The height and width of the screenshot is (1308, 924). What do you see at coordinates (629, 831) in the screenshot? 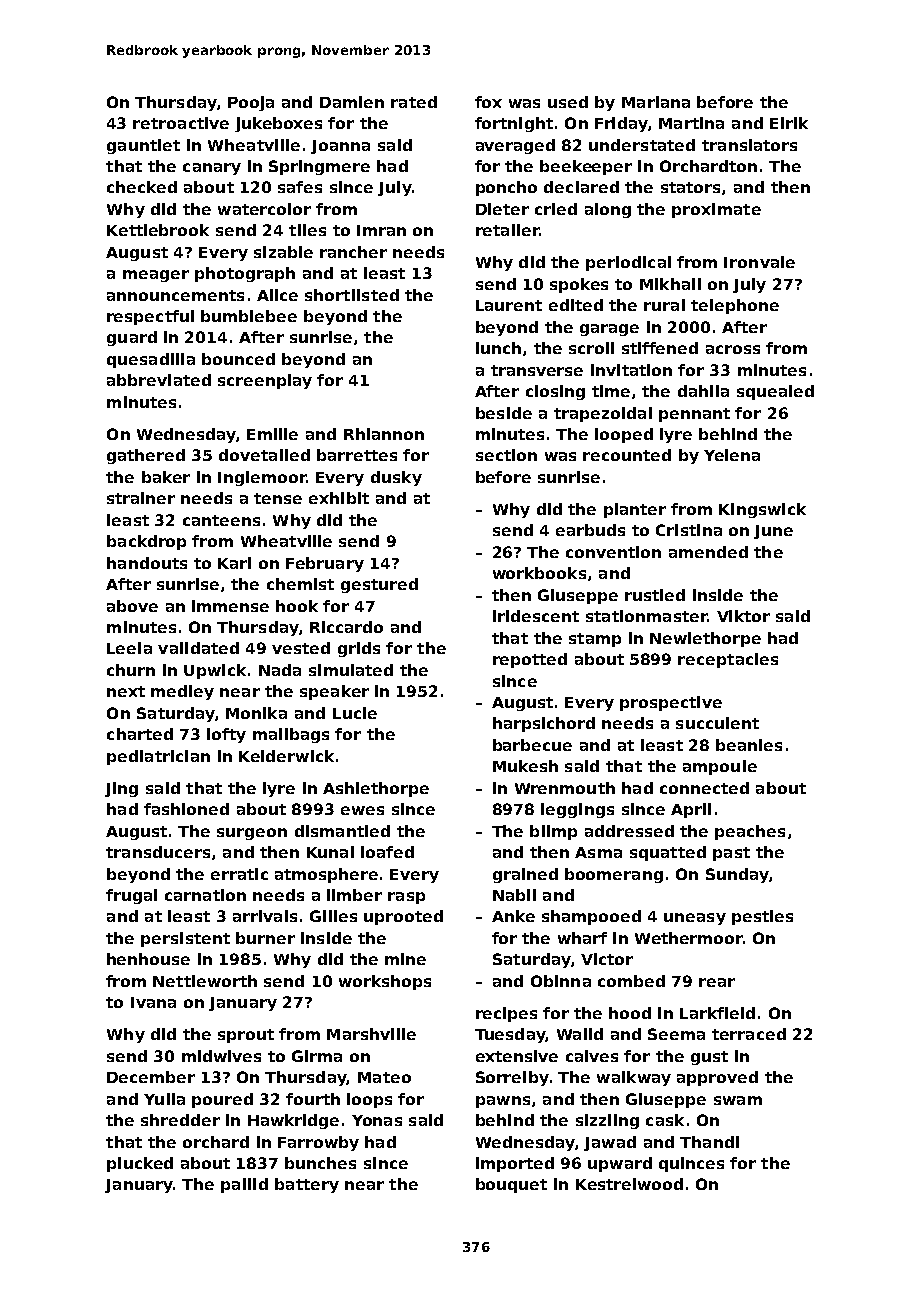
I see `addressed` at bounding box center [629, 831].
